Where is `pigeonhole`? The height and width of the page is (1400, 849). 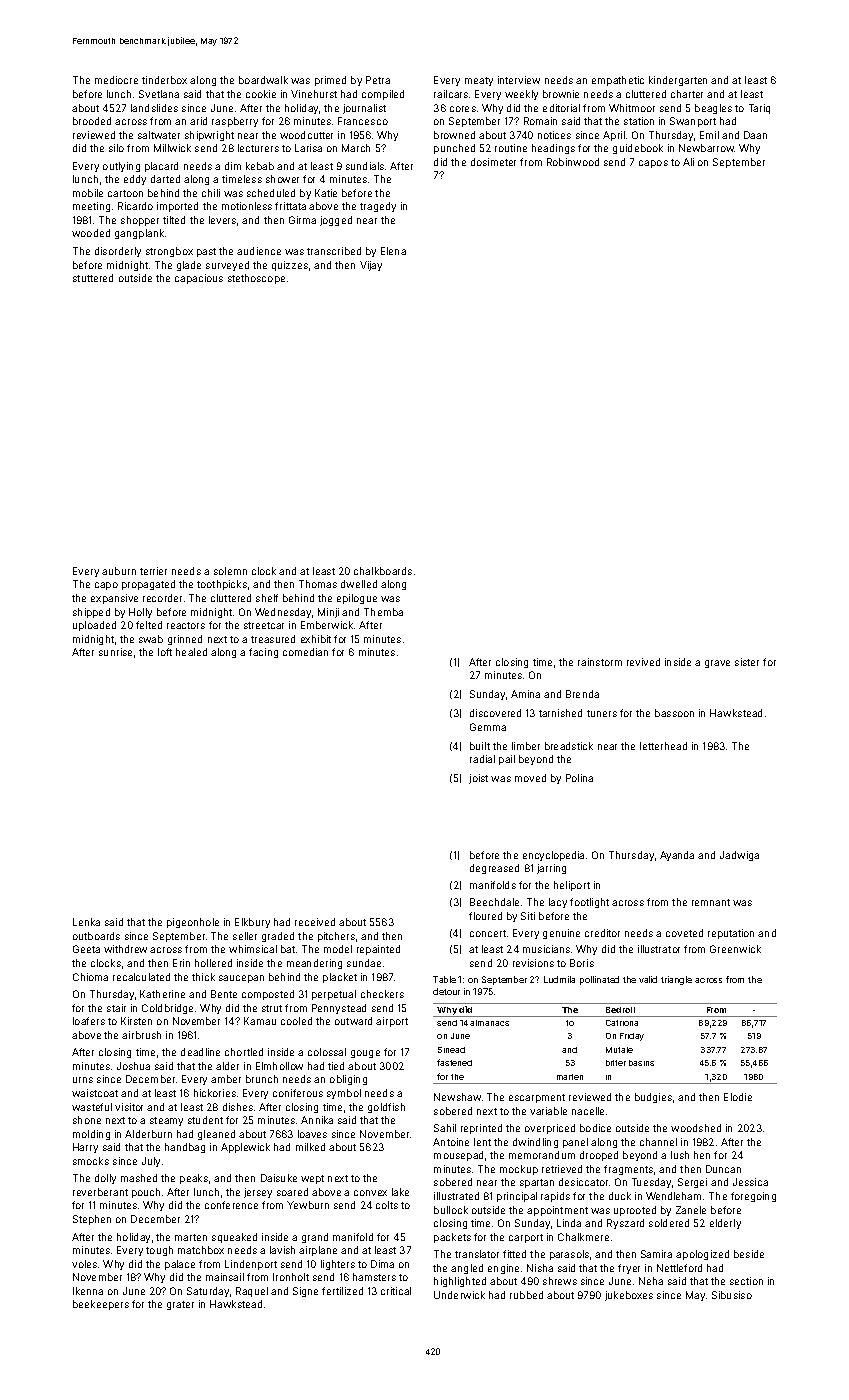
pigeonhole is located at coordinates (193, 923).
